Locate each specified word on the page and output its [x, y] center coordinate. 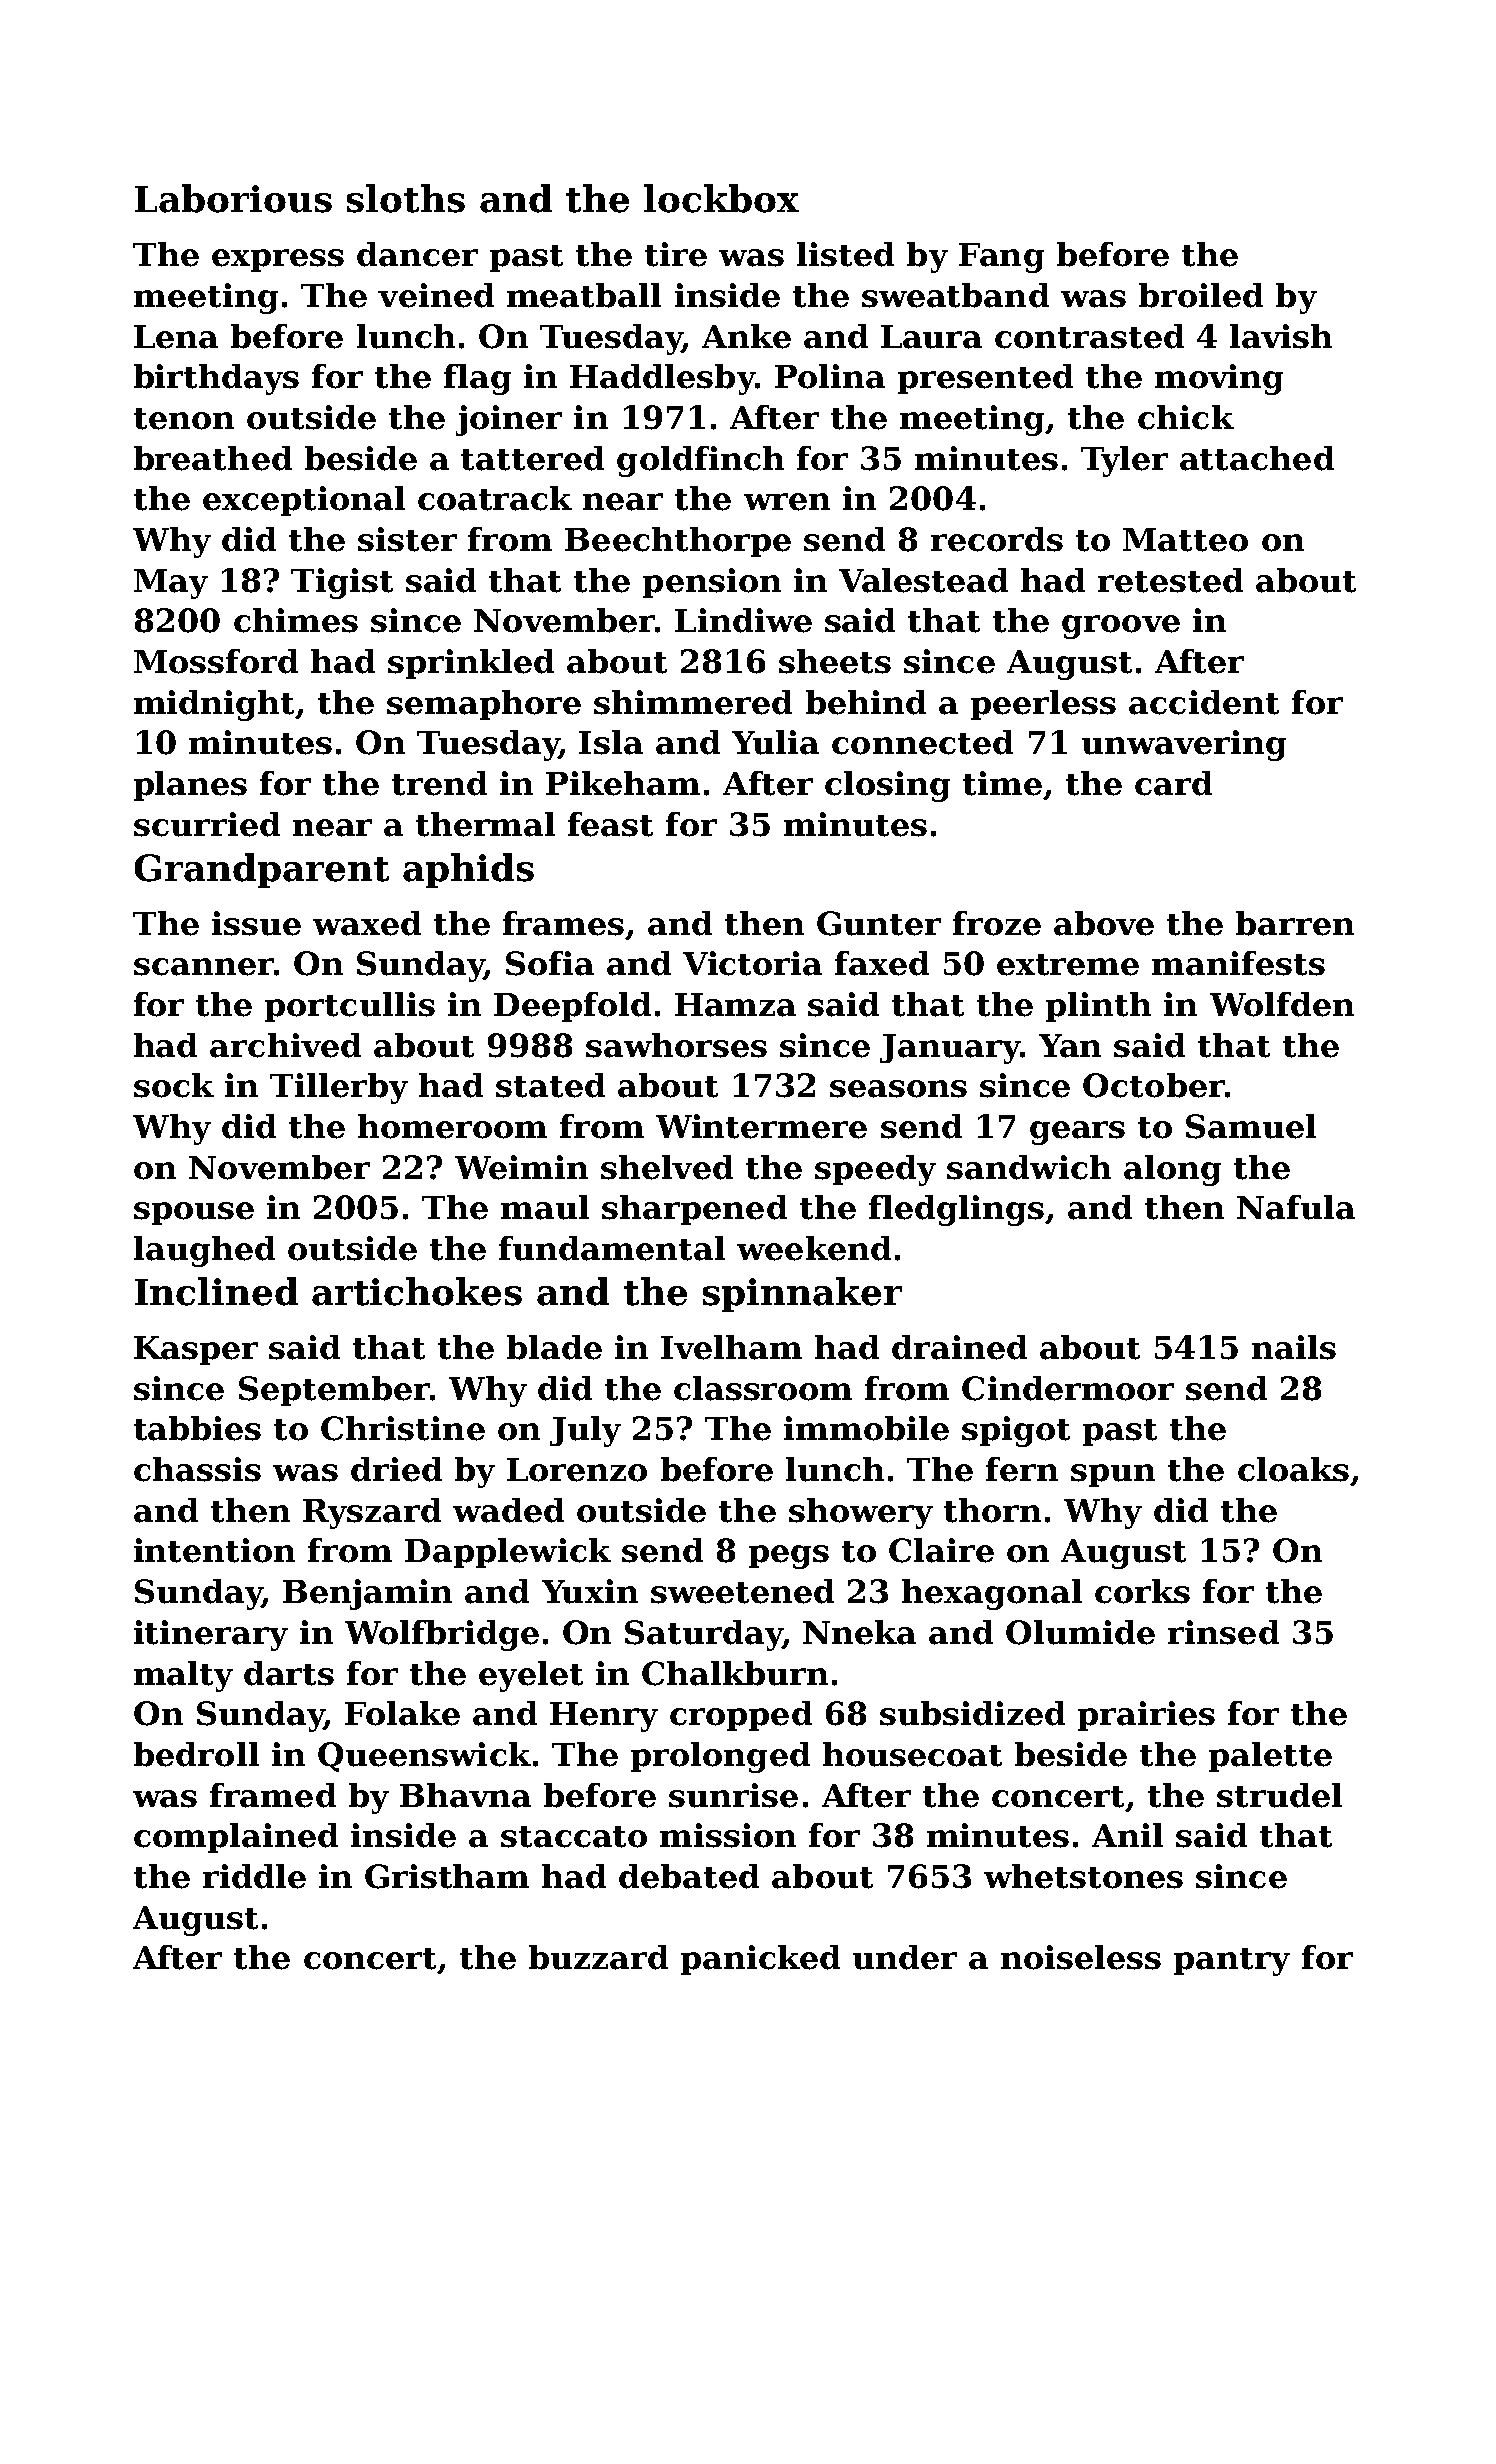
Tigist [342, 583]
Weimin [521, 1167]
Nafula [1296, 1207]
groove [1121, 627]
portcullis [350, 1007]
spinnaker [802, 1294]
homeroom [452, 1126]
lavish [1281, 336]
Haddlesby [662, 379]
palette [1270, 1757]
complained [236, 1838]
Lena [176, 337]
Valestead [923, 580]
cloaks [1293, 1469]
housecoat [912, 1754]
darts [289, 1673]
